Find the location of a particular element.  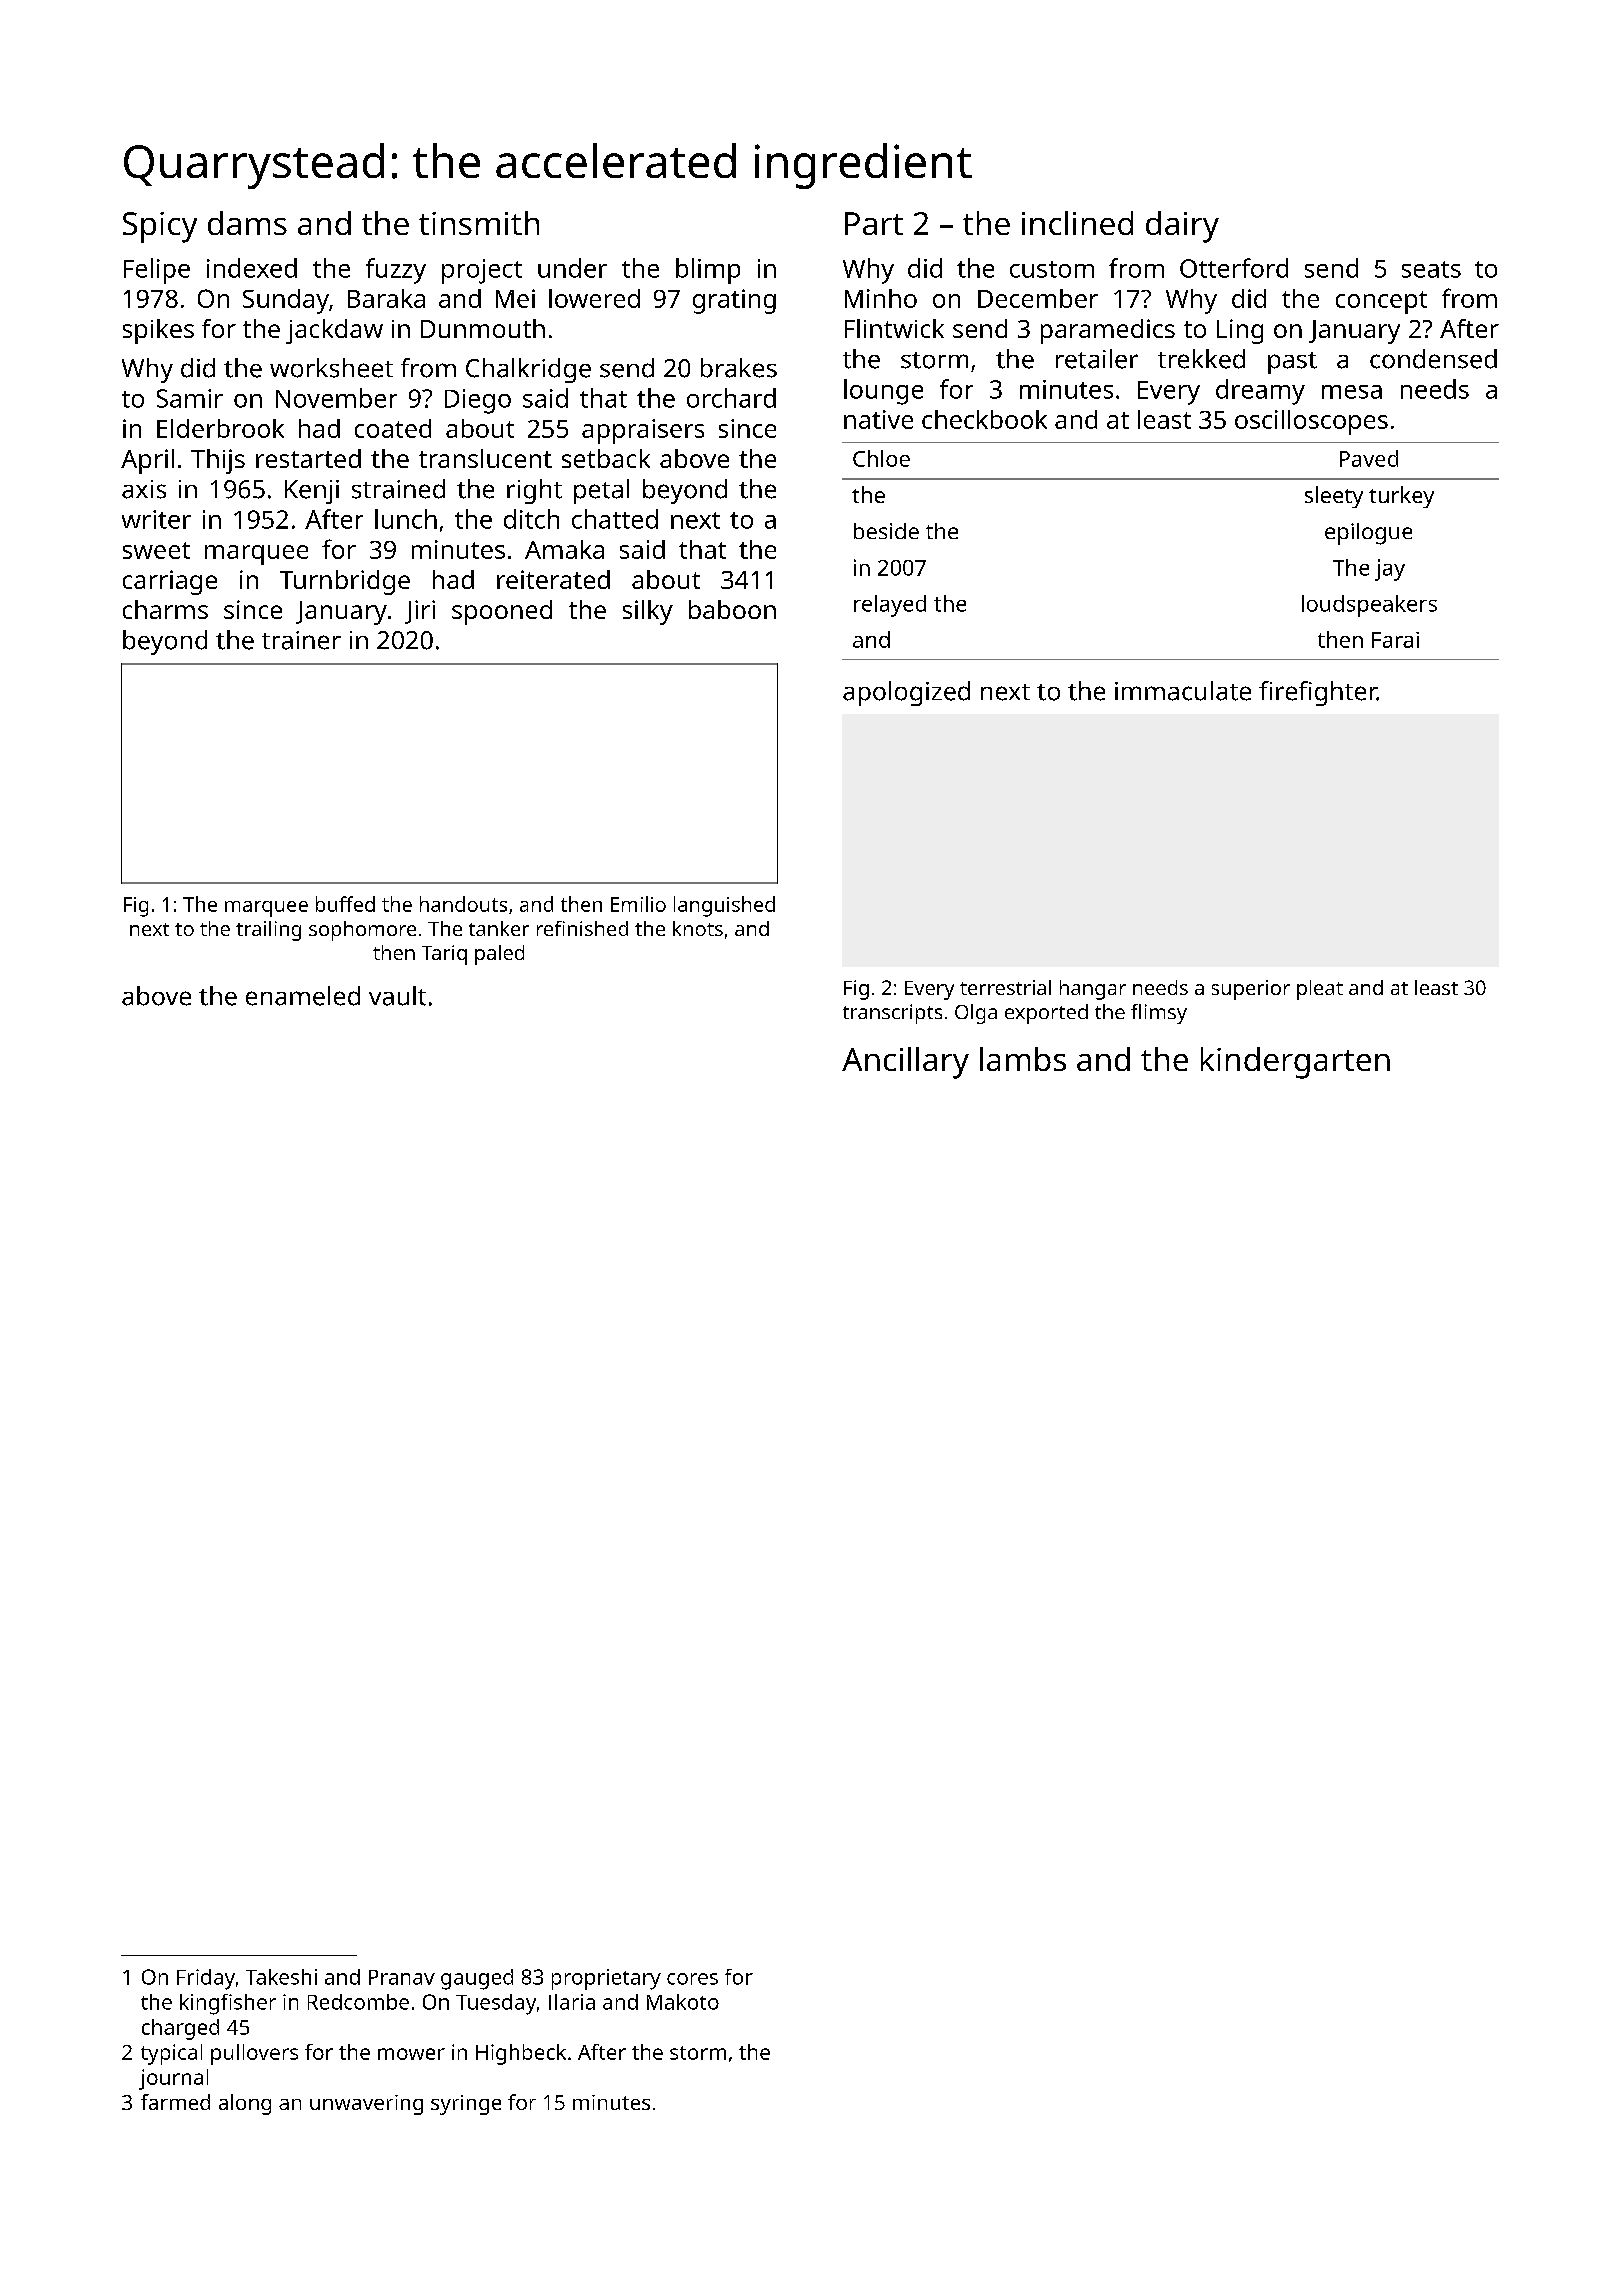

Makoto is located at coordinates (683, 2002).
